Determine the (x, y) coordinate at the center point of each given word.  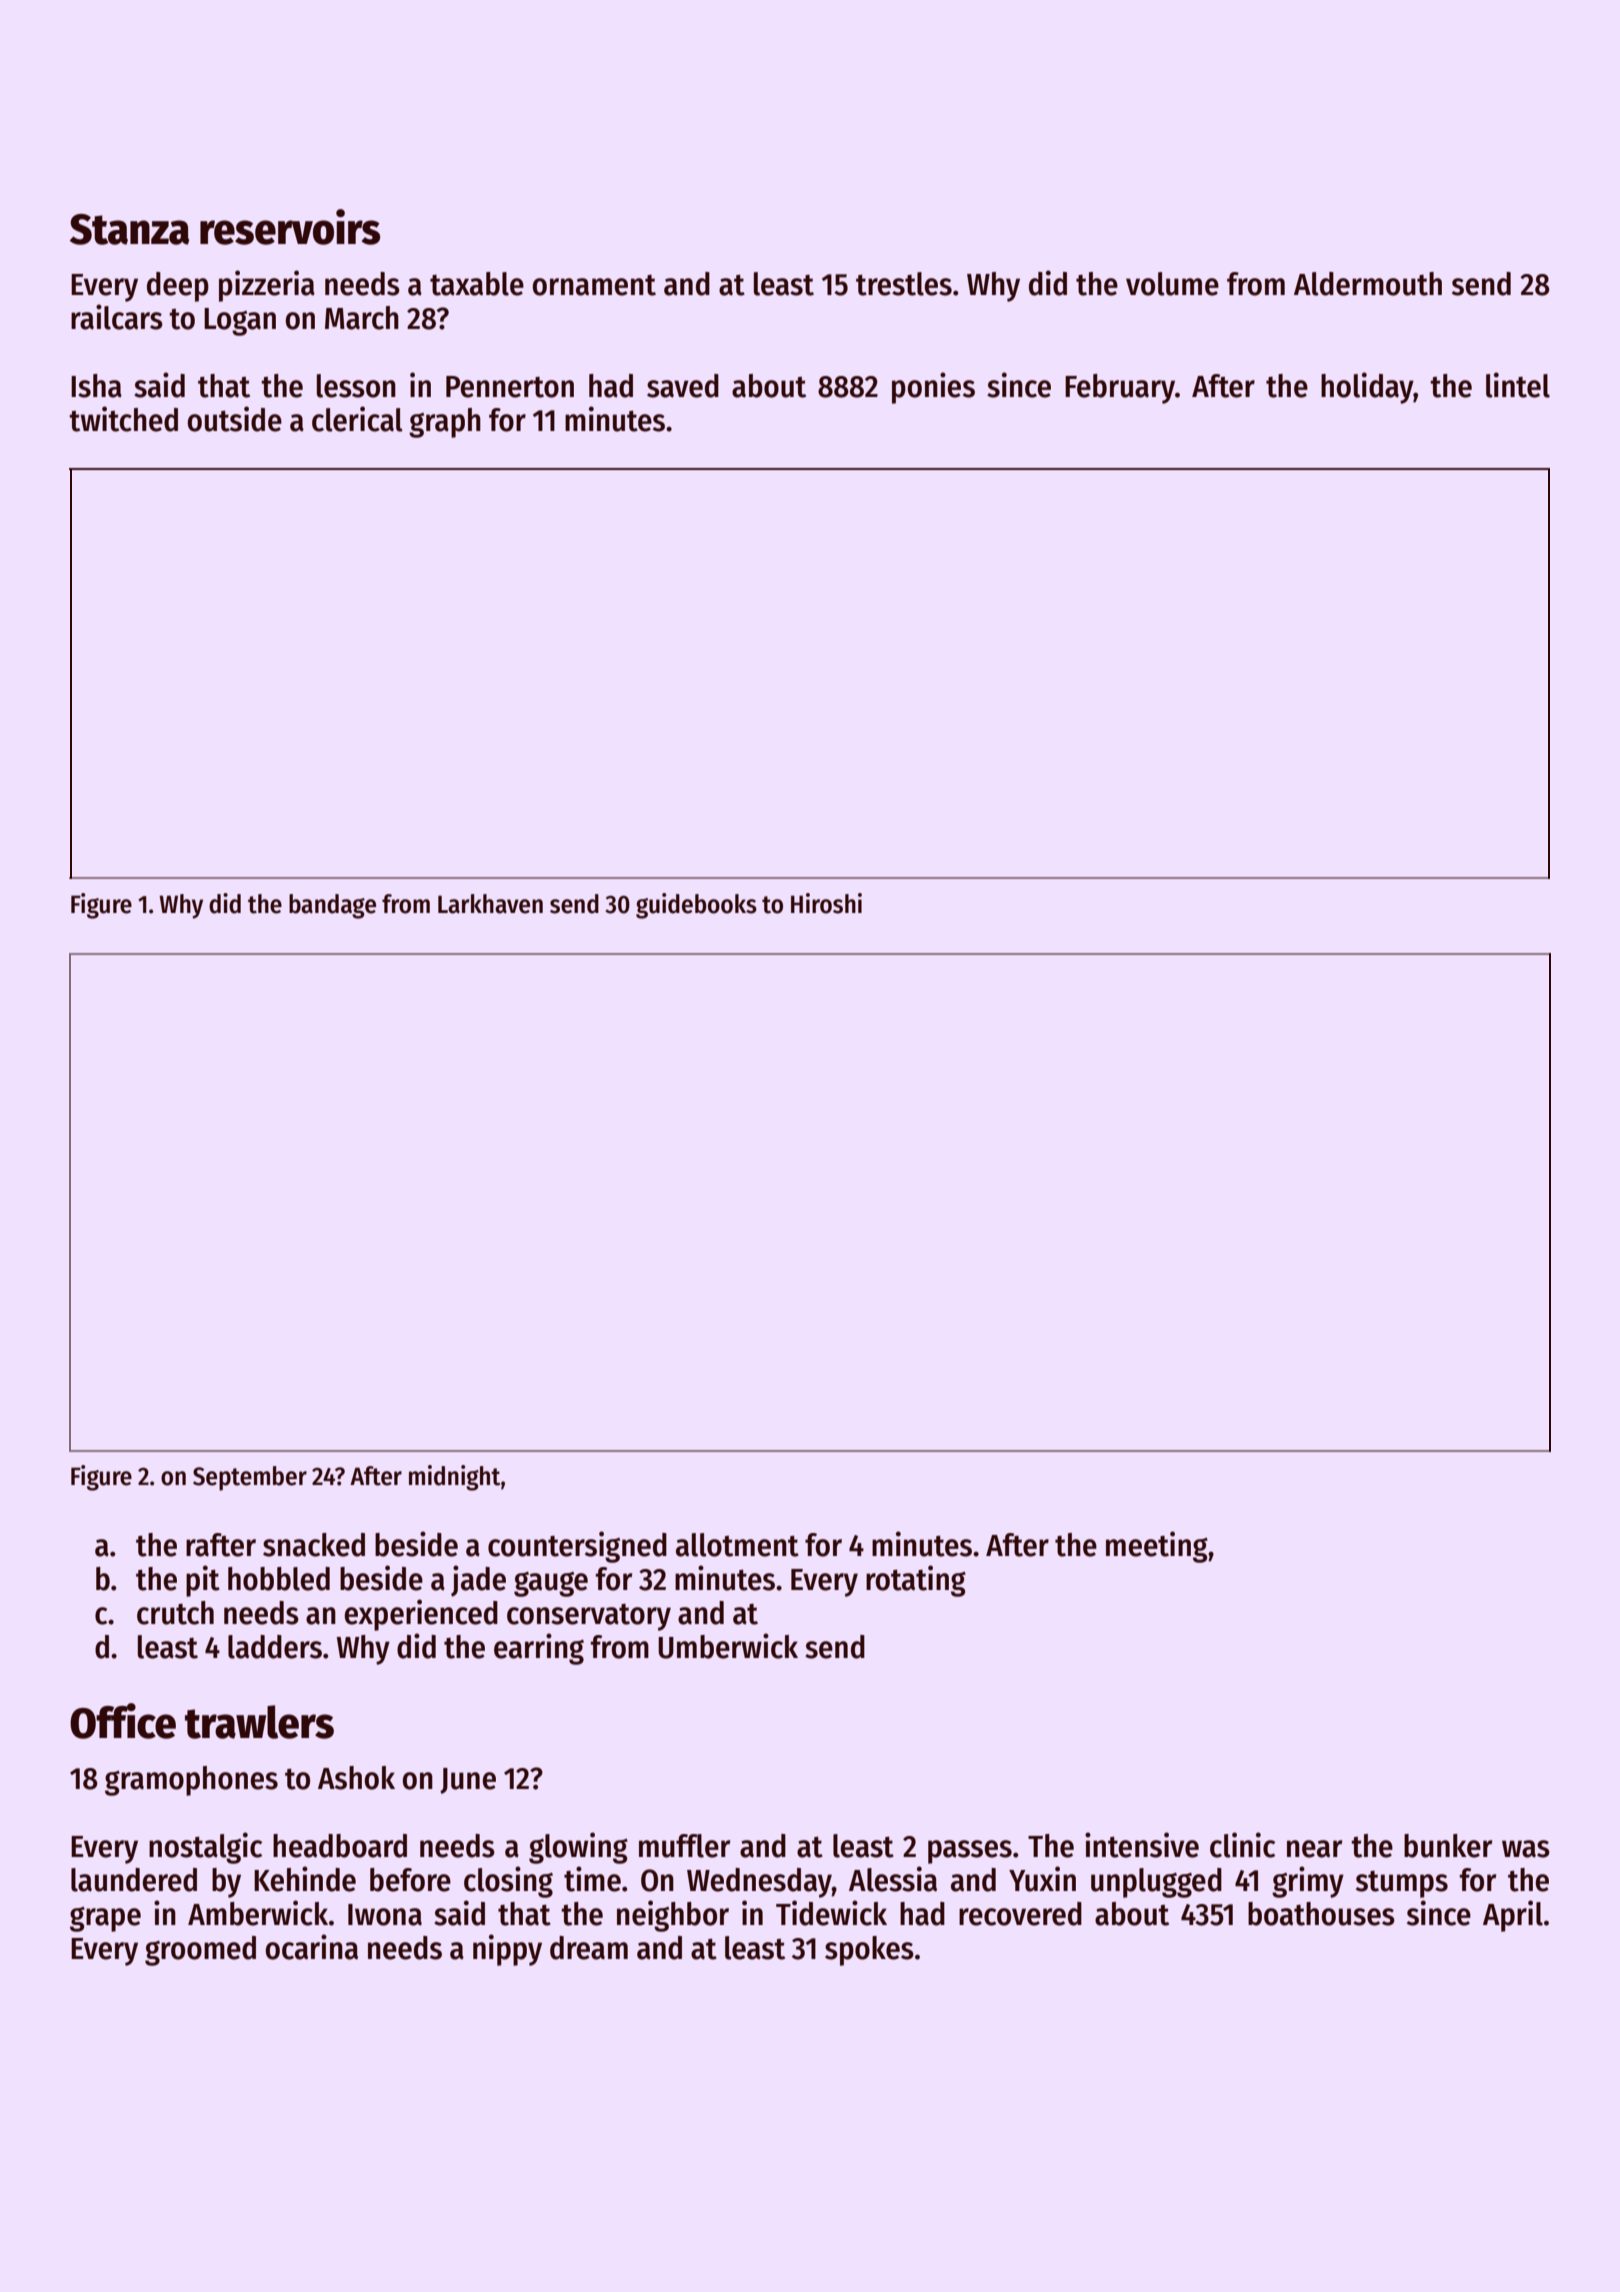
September (250, 1478)
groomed (200, 1951)
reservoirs (290, 227)
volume (1172, 284)
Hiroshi (826, 903)
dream (589, 1948)
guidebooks (696, 906)
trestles (904, 284)
